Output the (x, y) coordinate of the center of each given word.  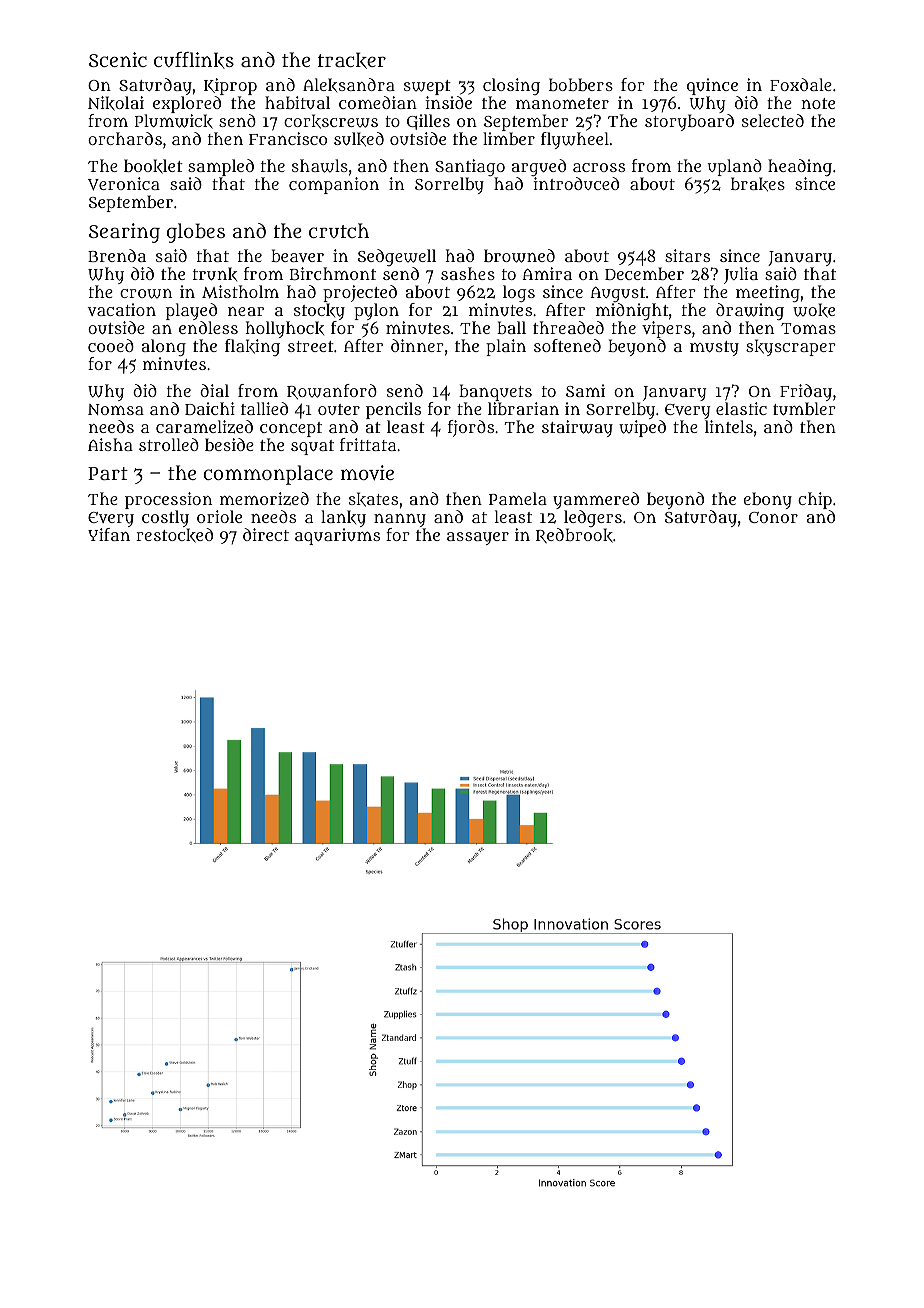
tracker (352, 60)
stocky (319, 311)
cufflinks (194, 60)
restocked (174, 535)
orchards (125, 138)
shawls (320, 166)
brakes (758, 184)
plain (506, 347)
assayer (478, 538)
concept (291, 429)
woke (814, 310)
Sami (585, 390)
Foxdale (801, 84)
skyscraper (791, 347)
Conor (773, 517)
